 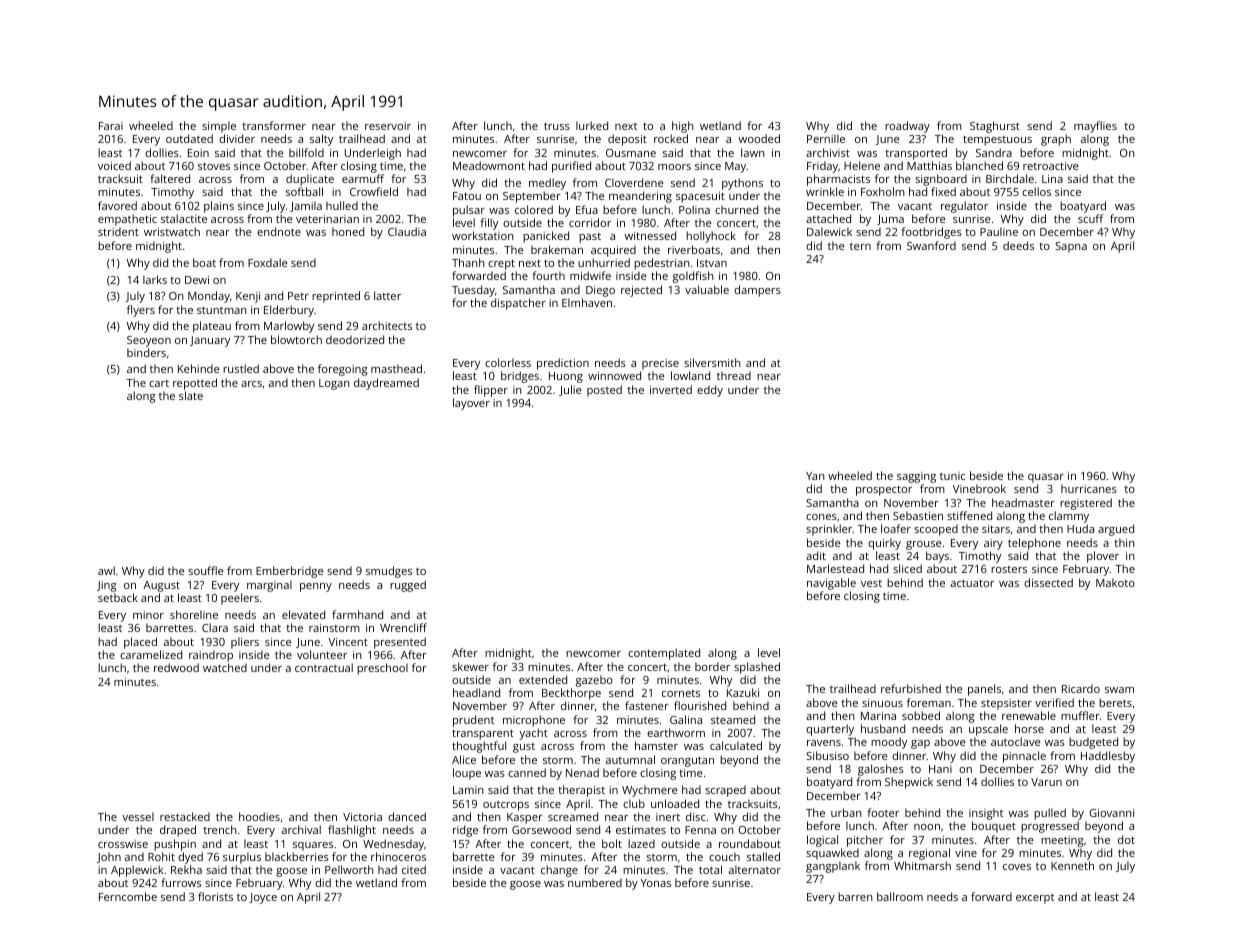 What do you see at coordinates (650, 235) in the screenshot?
I see `witnessed` at bounding box center [650, 235].
